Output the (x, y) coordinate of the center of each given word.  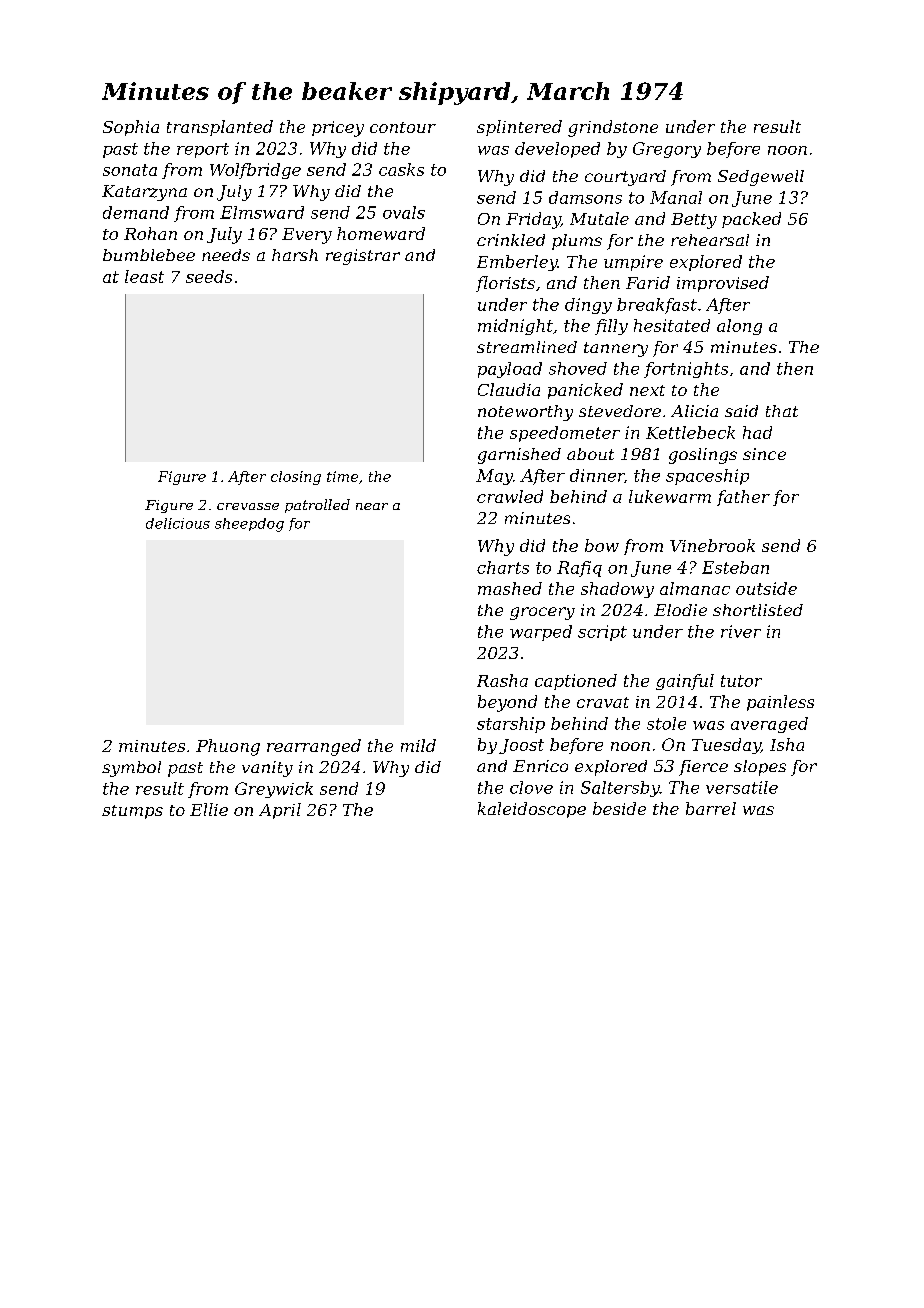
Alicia (694, 411)
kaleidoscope (532, 810)
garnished (519, 456)
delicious (178, 523)
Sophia (131, 128)
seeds (209, 276)
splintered (519, 128)
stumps (132, 812)
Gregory (667, 150)
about (590, 454)
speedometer (565, 434)
